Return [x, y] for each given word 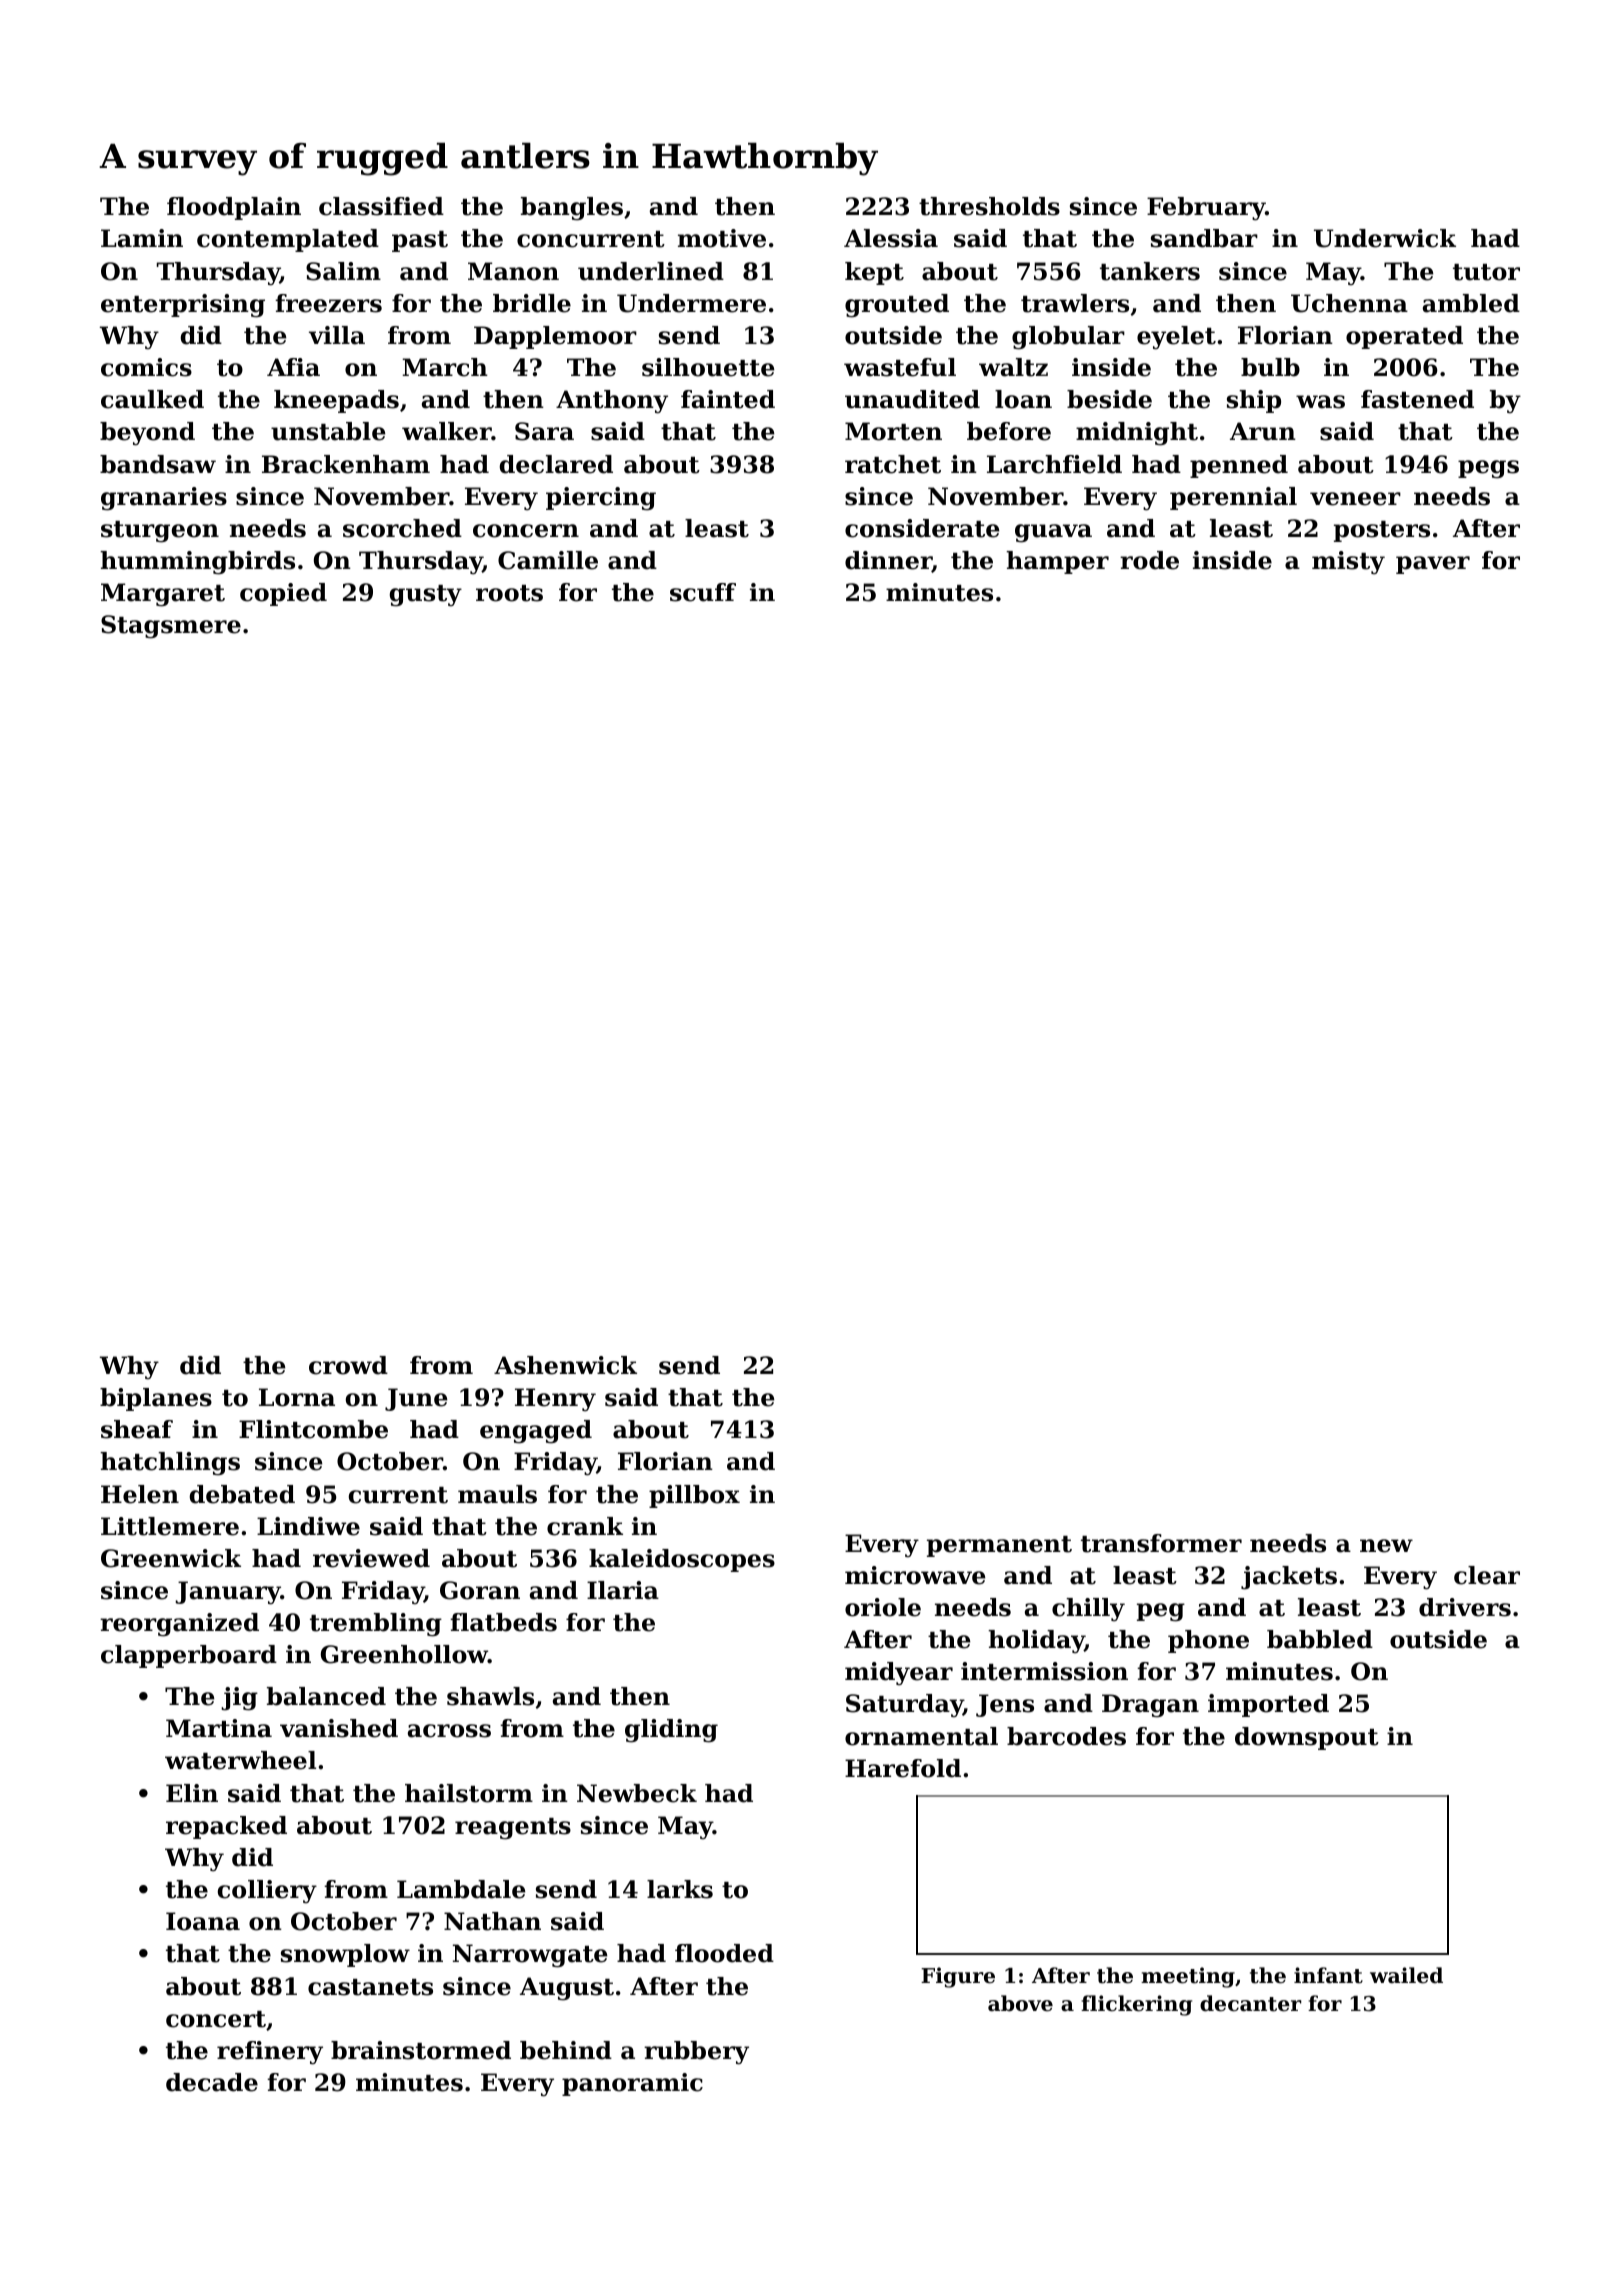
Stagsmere [171, 627]
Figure [958, 1977]
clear [1487, 1575]
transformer [1161, 1543]
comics [146, 367]
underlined [651, 271]
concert [216, 2019]
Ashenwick [565, 1365]
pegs [1488, 469]
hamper [1057, 562]
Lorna [297, 1397]
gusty [426, 596]
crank [585, 1526]
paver [1433, 565]
